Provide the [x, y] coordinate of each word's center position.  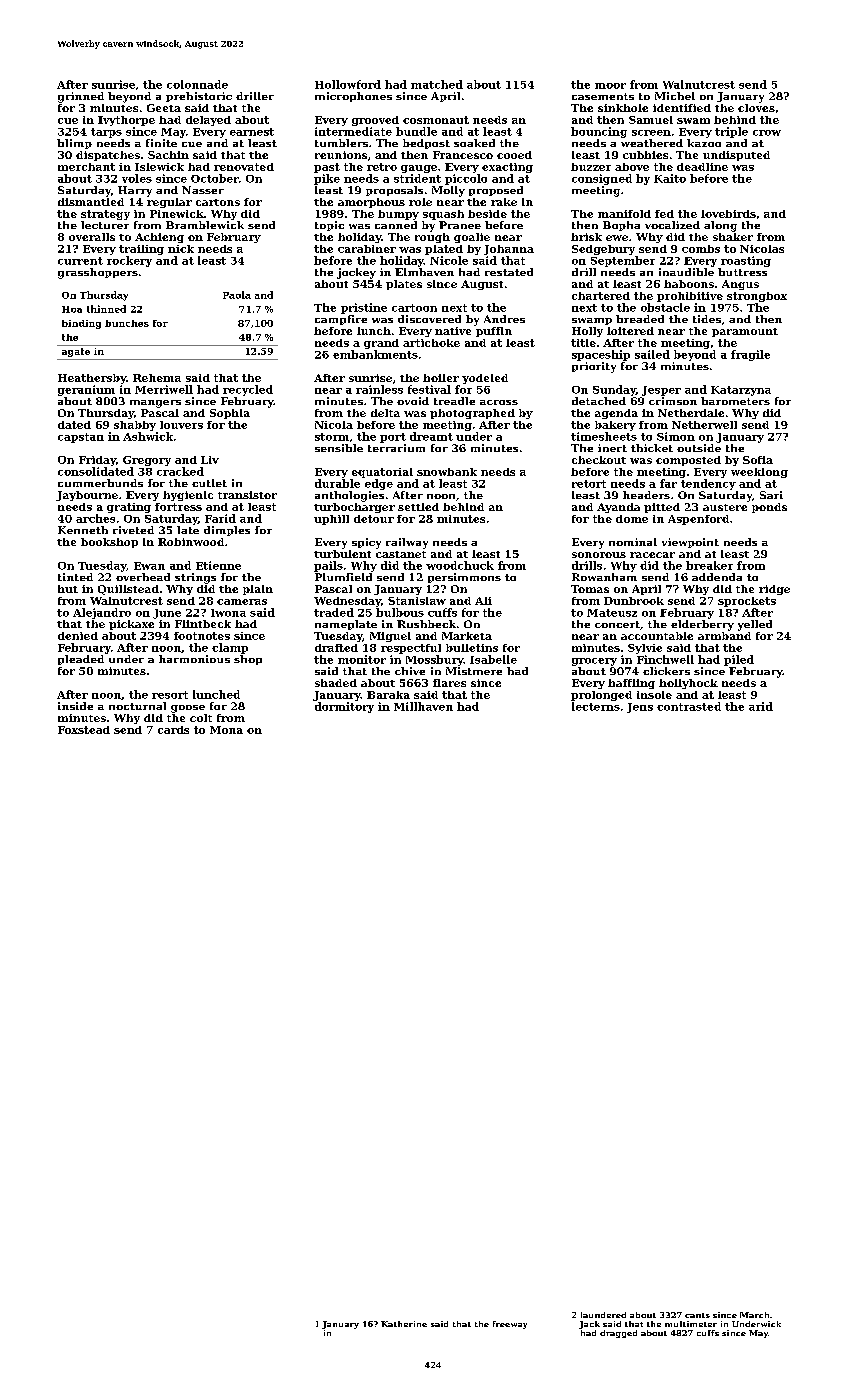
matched [437, 84]
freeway [510, 1325]
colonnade [197, 84]
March [754, 1315]
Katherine [404, 1324]
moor [610, 86]
